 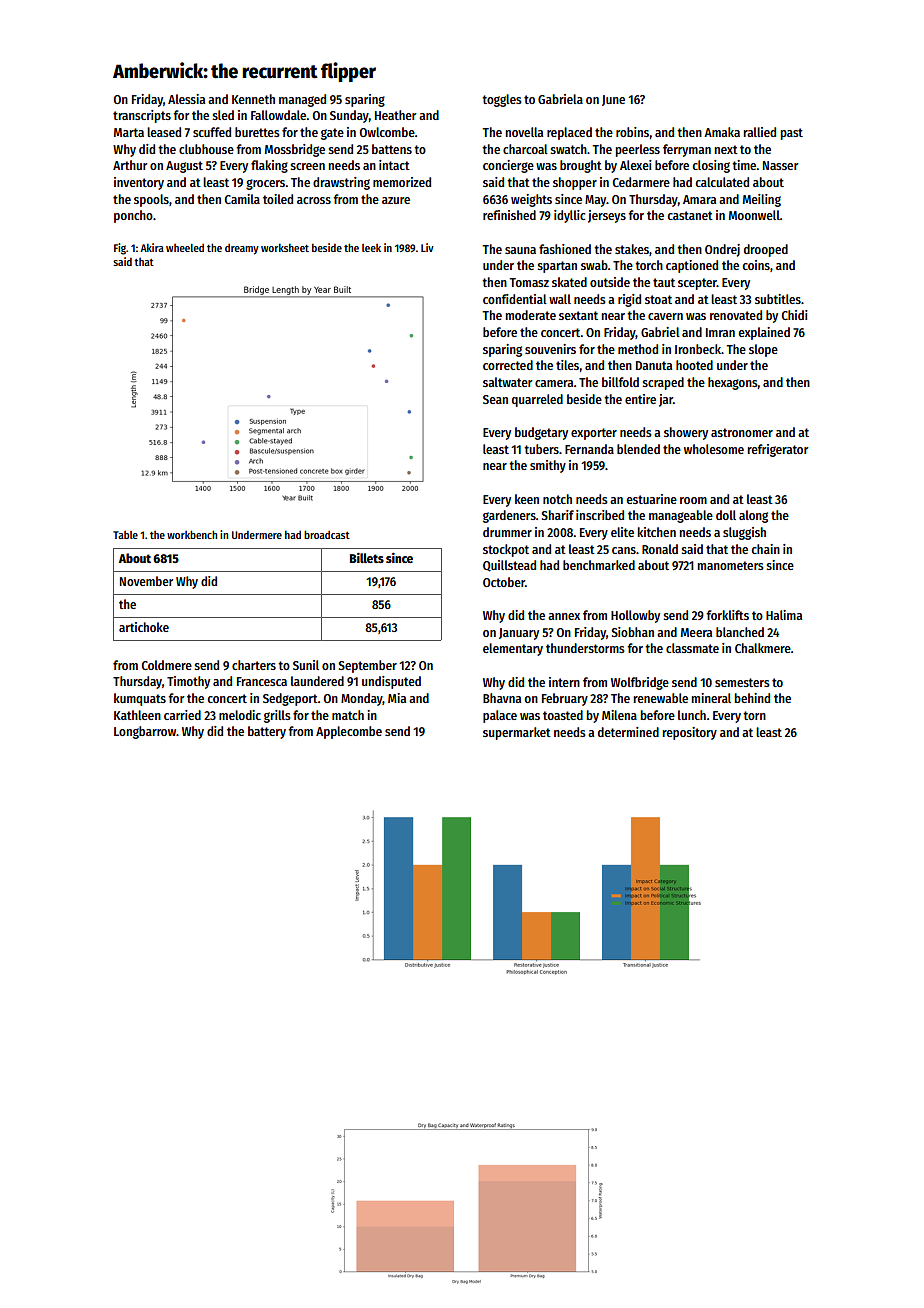 I want to click on rallied, so click(x=760, y=132).
